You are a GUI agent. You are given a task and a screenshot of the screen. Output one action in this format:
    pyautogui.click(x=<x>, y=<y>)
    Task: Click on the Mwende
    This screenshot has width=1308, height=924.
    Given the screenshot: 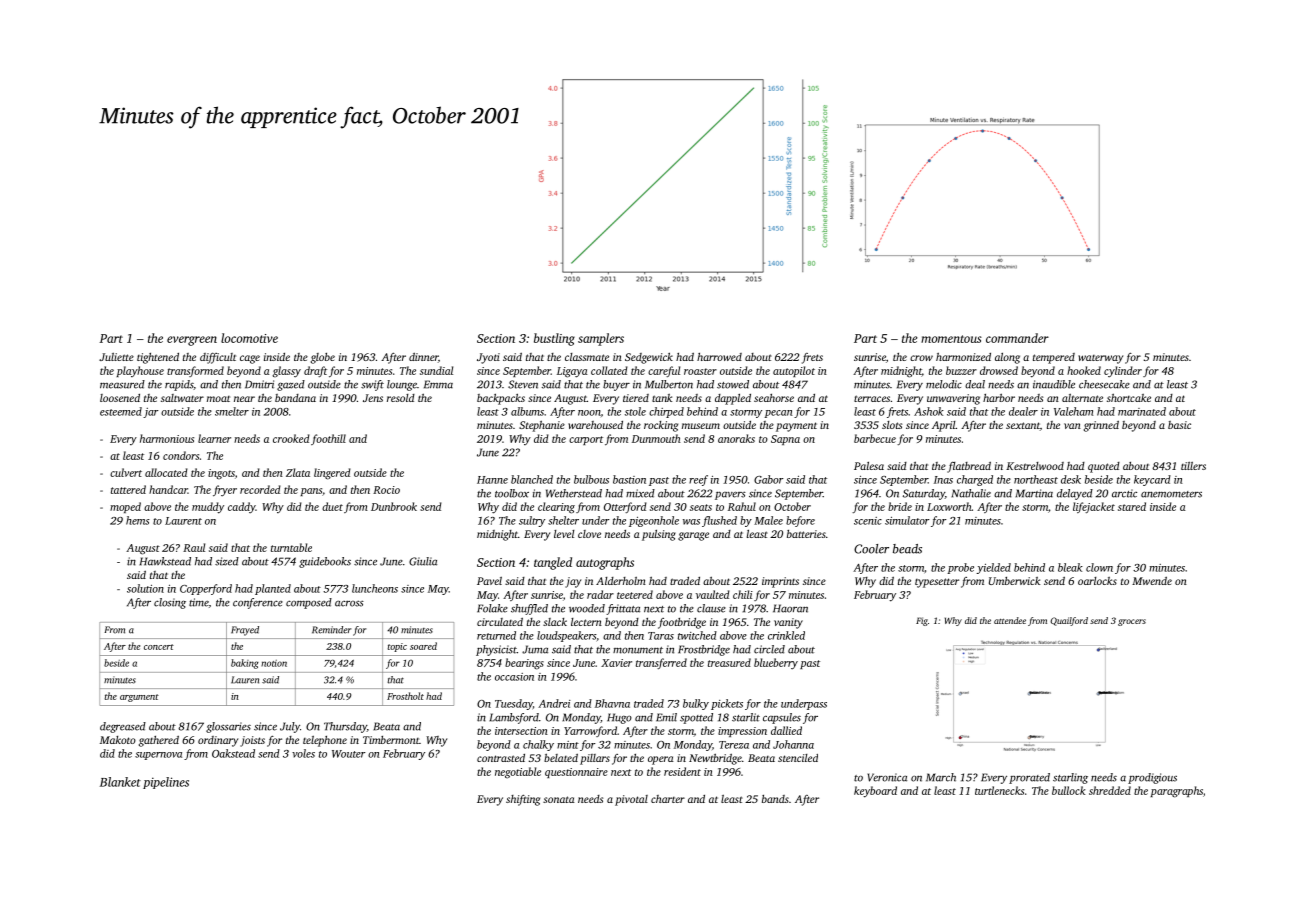 What is the action you would take?
    pyautogui.click(x=1152, y=581)
